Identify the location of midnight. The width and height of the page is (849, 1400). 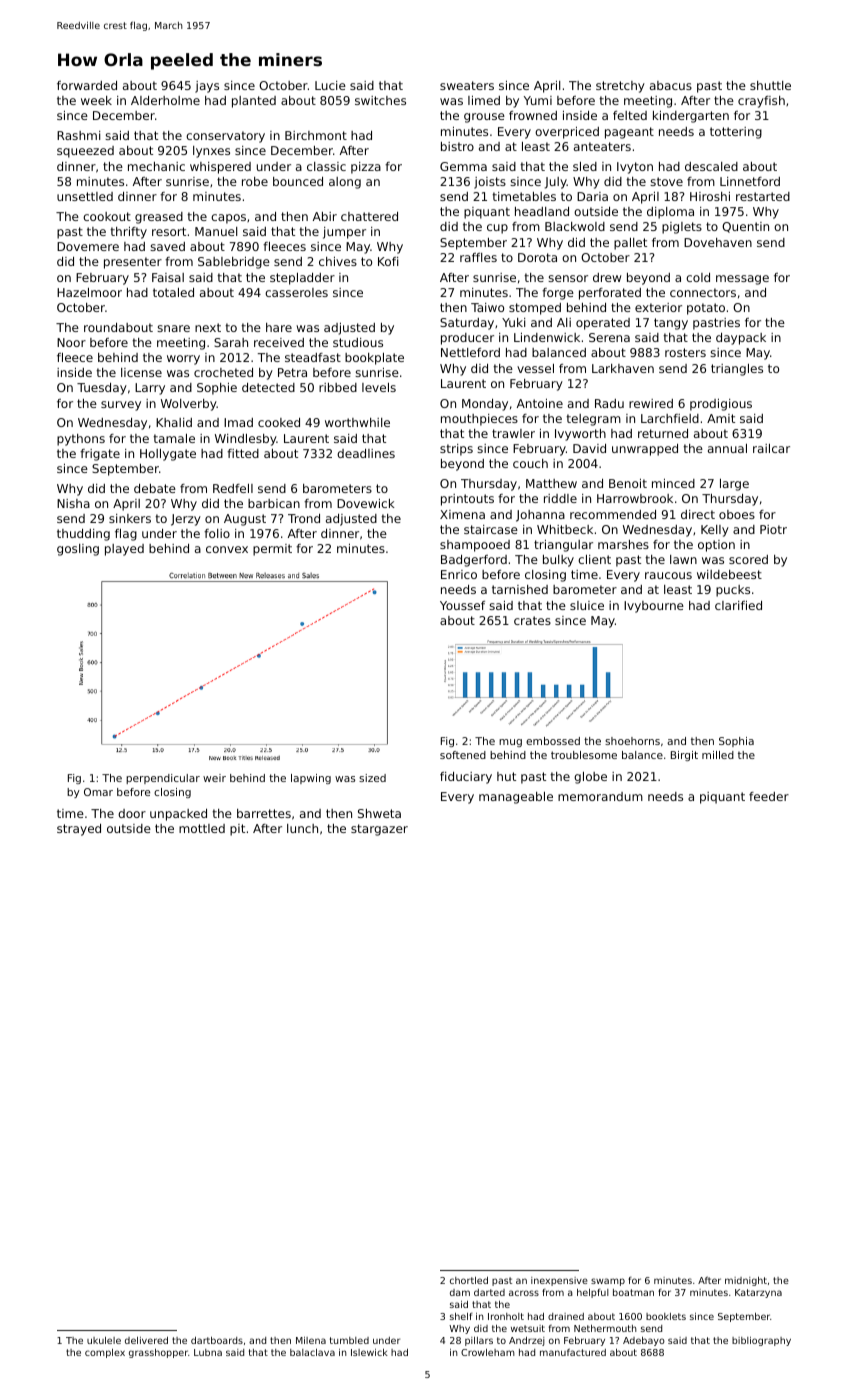
(746, 1281).
